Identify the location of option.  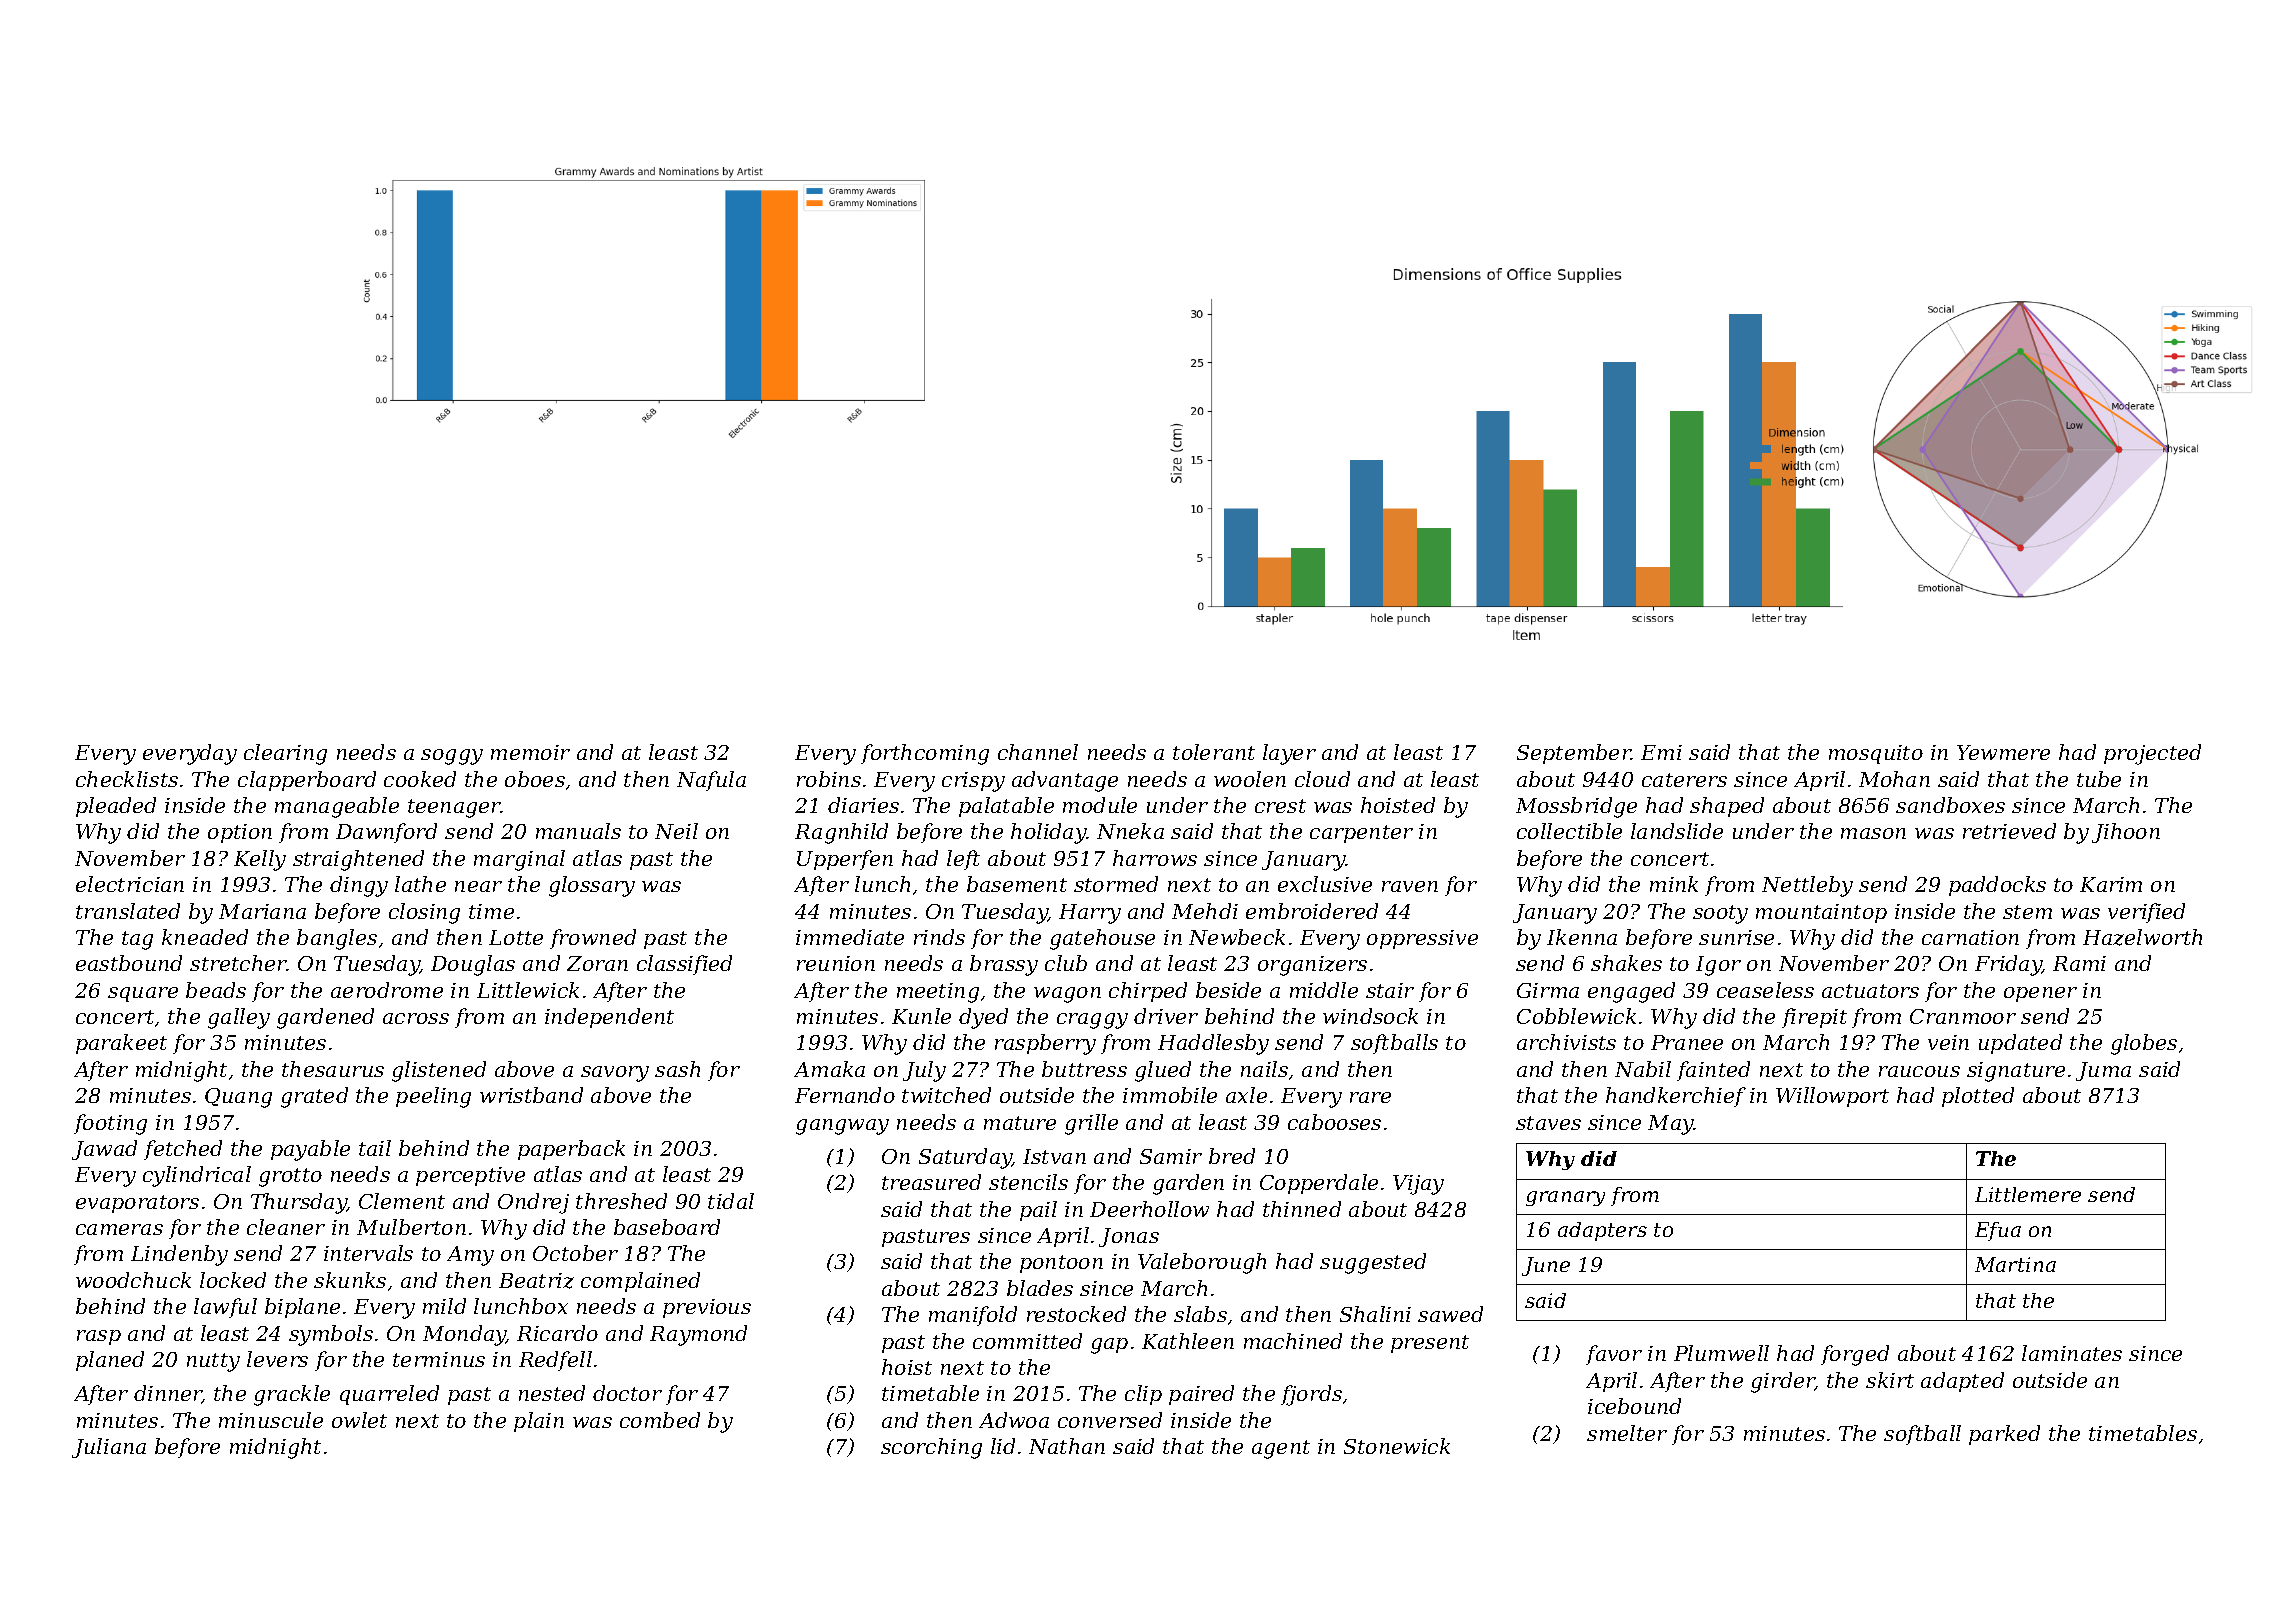
(240, 833).
